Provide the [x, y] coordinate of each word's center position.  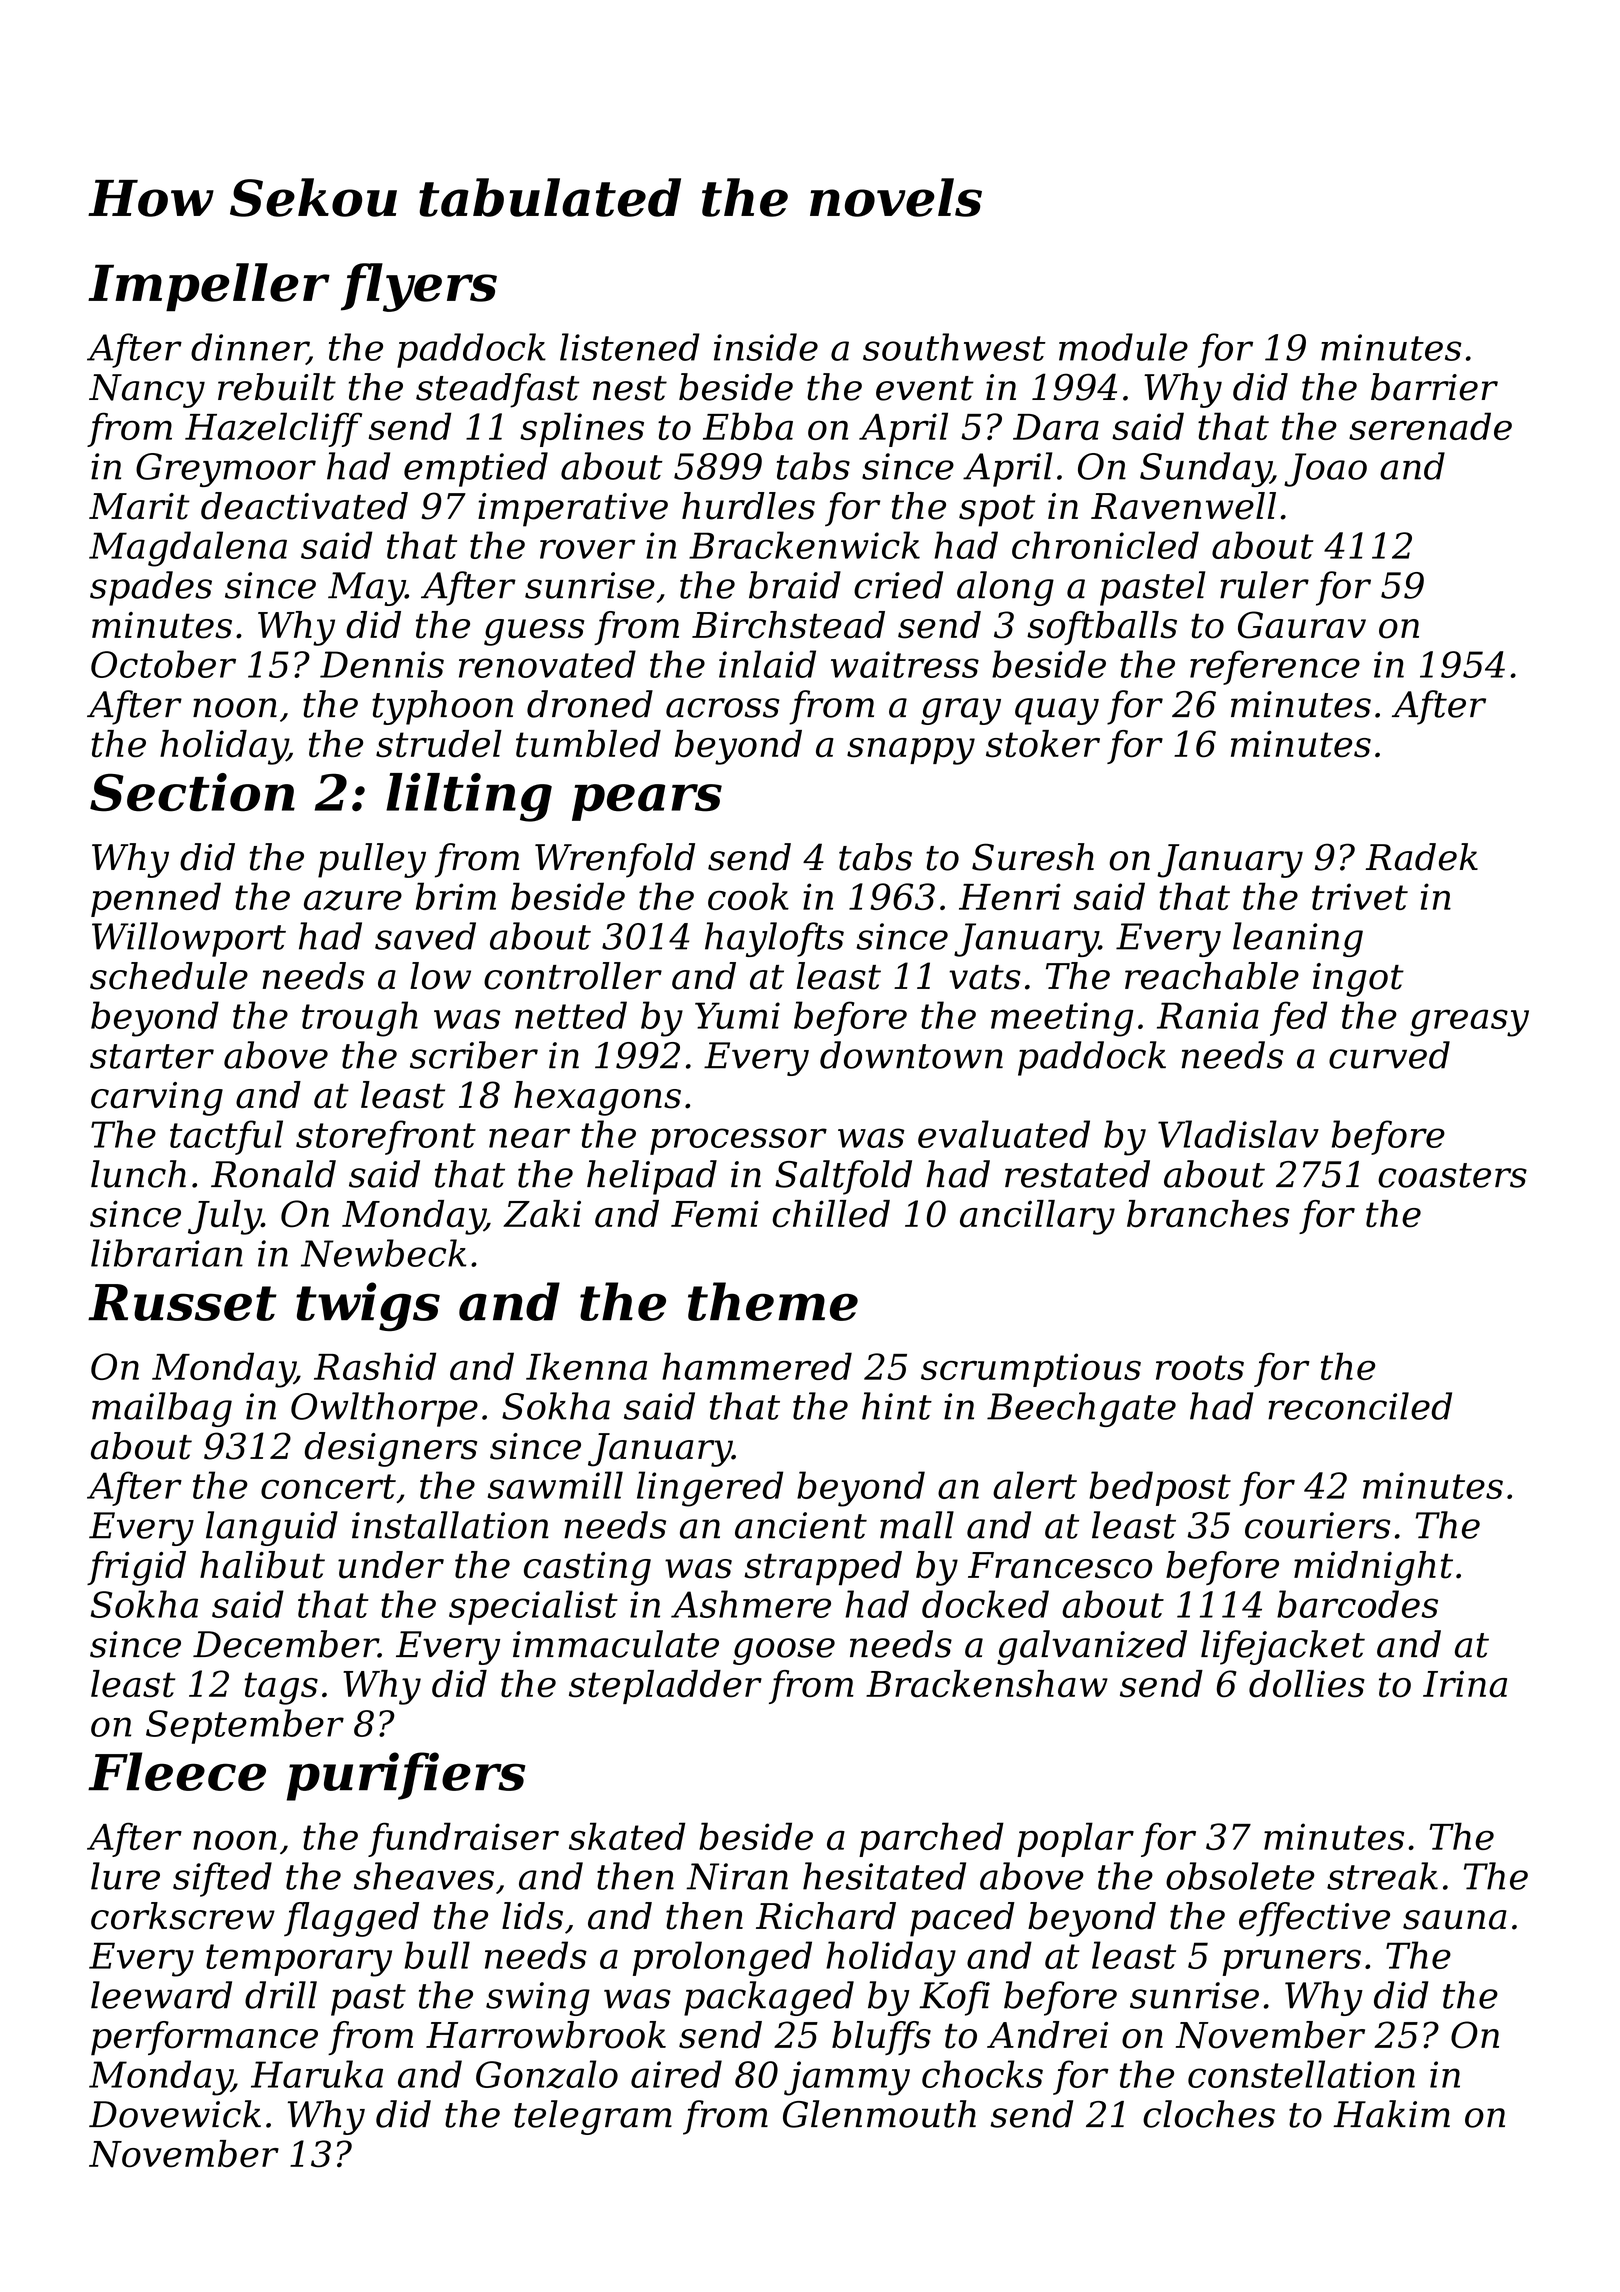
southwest [954, 347]
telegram [593, 2117]
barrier [1434, 387]
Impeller [209, 287]
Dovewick [175, 2114]
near [529, 1138]
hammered [757, 1366]
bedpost [1160, 1488]
